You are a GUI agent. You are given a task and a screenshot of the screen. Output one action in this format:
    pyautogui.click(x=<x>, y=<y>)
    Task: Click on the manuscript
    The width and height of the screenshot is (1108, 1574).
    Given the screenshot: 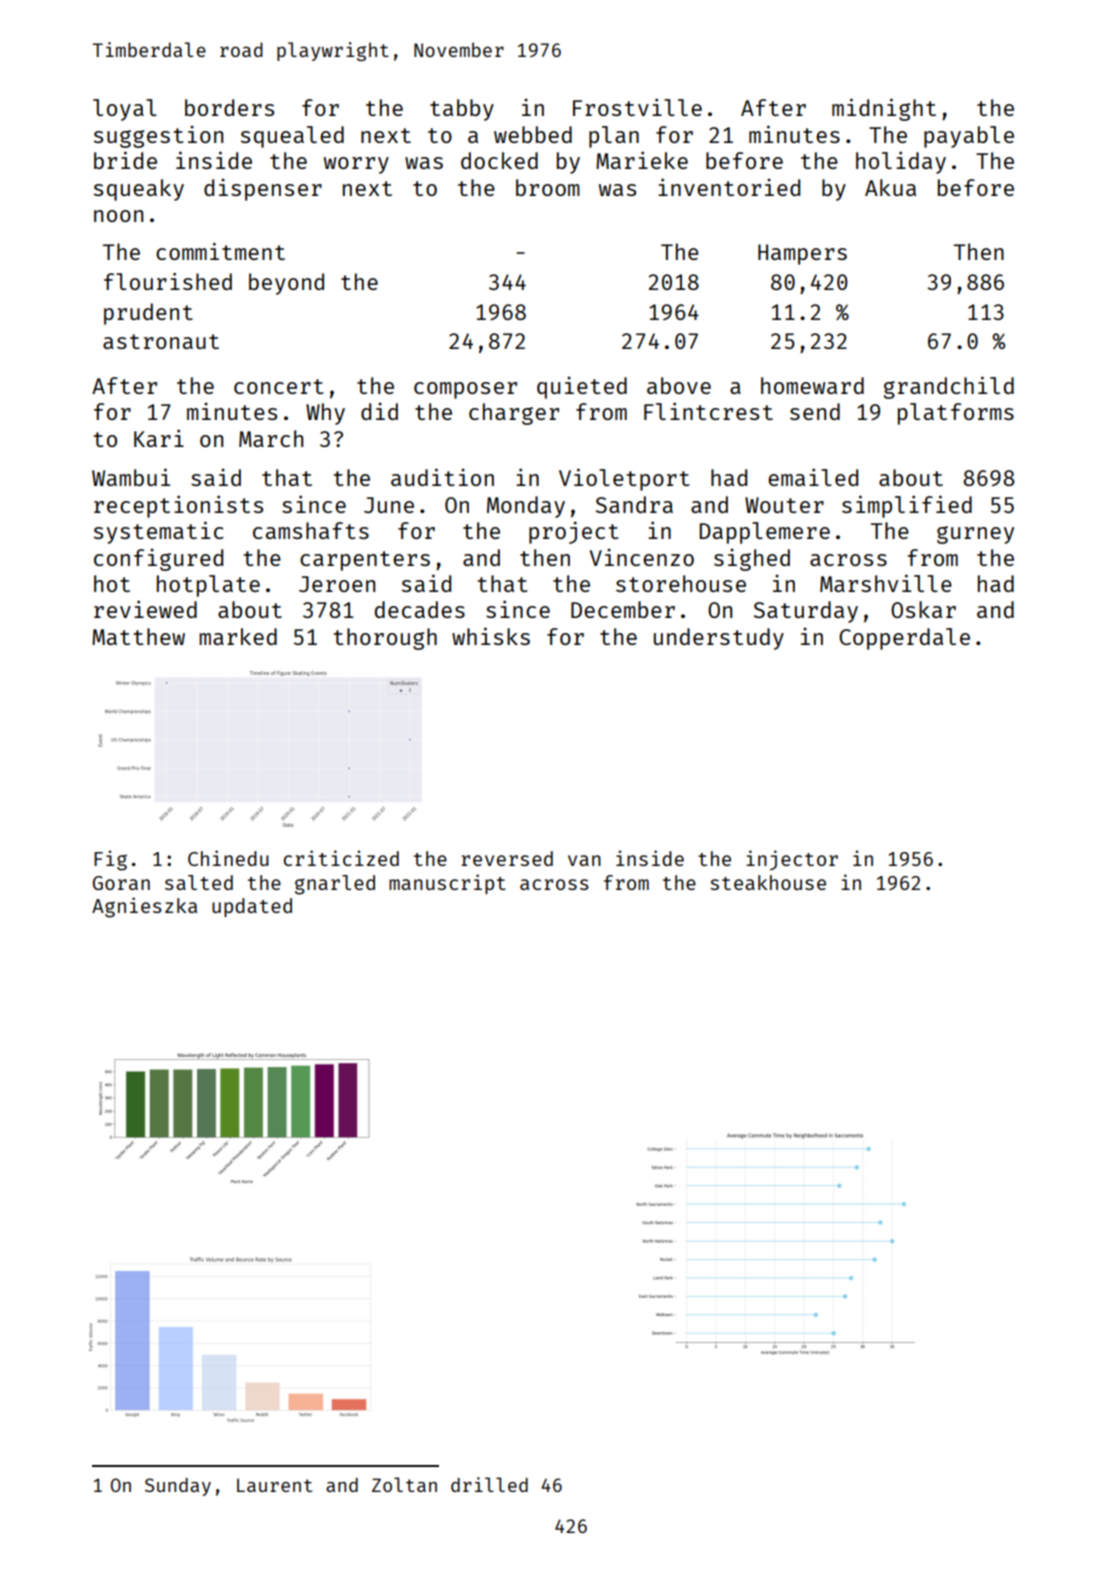 What is the action you would take?
    pyautogui.click(x=447, y=884)
